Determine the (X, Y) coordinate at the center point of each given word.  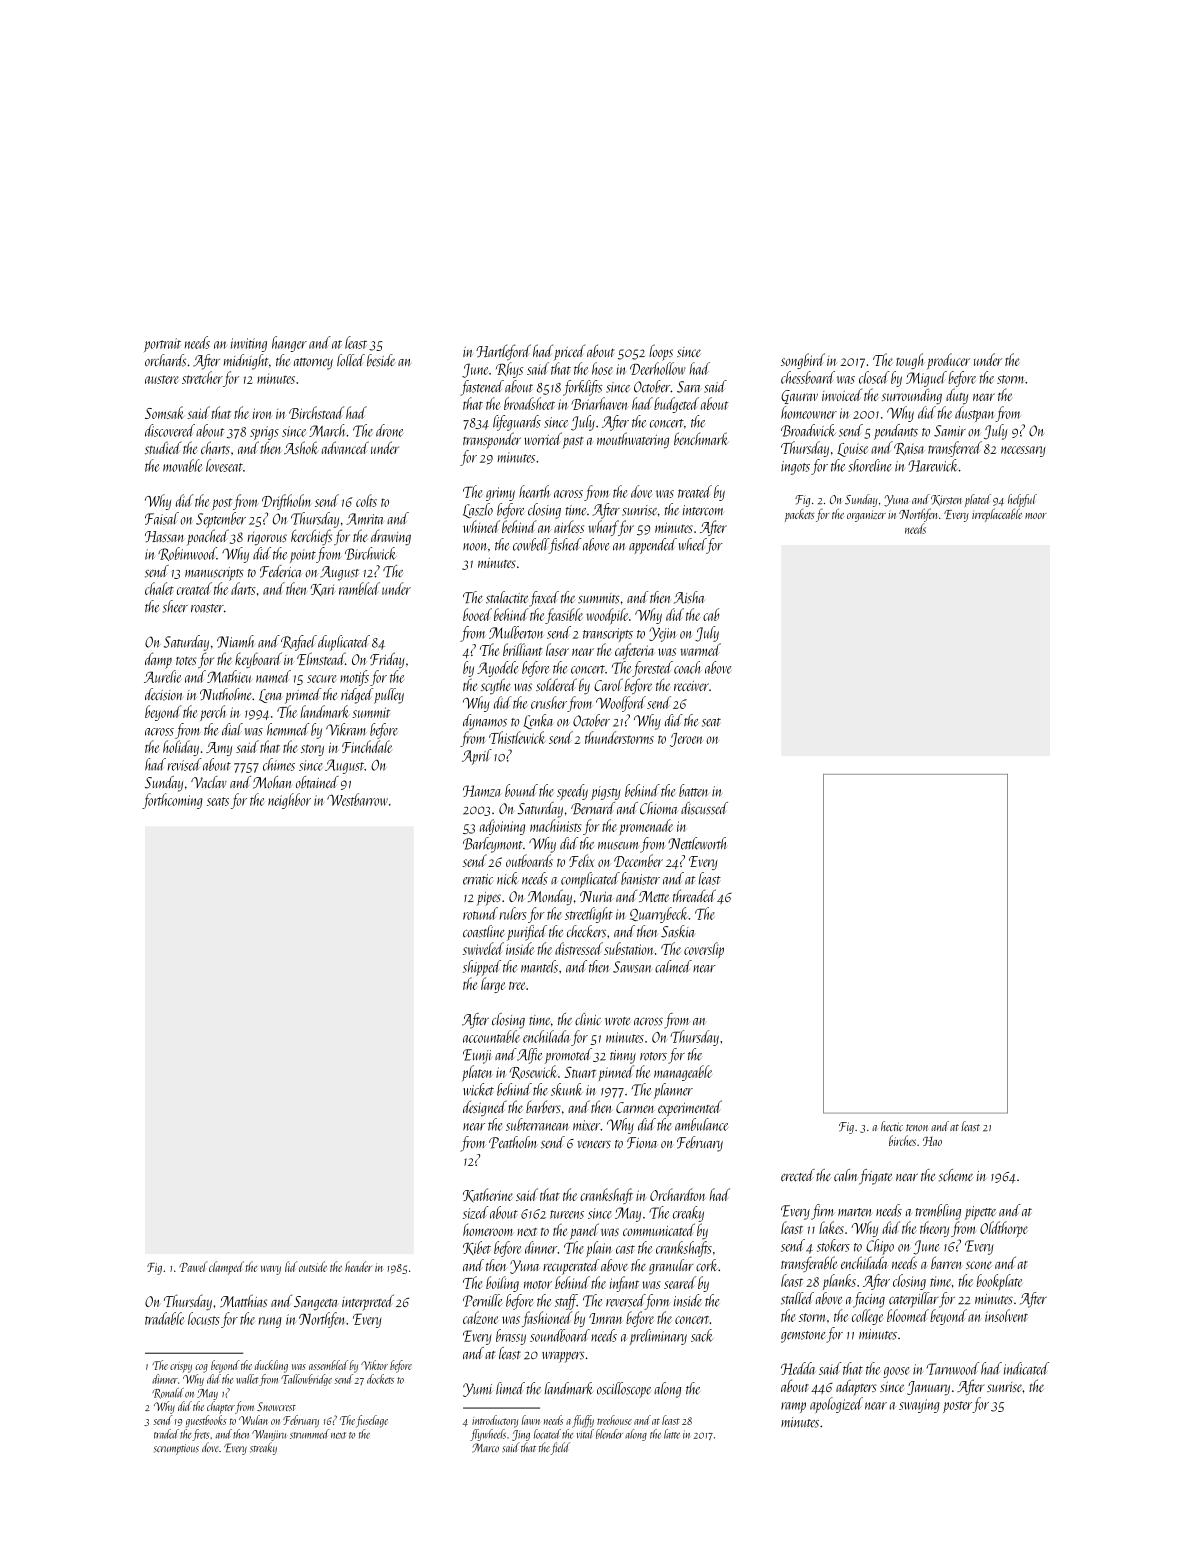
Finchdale (367, 746)
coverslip (704, 950)
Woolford (621, 704)
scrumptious (176, 1449)
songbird (803, 361)
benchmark (701, 438)
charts (215, 447)
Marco (485, 1448)
